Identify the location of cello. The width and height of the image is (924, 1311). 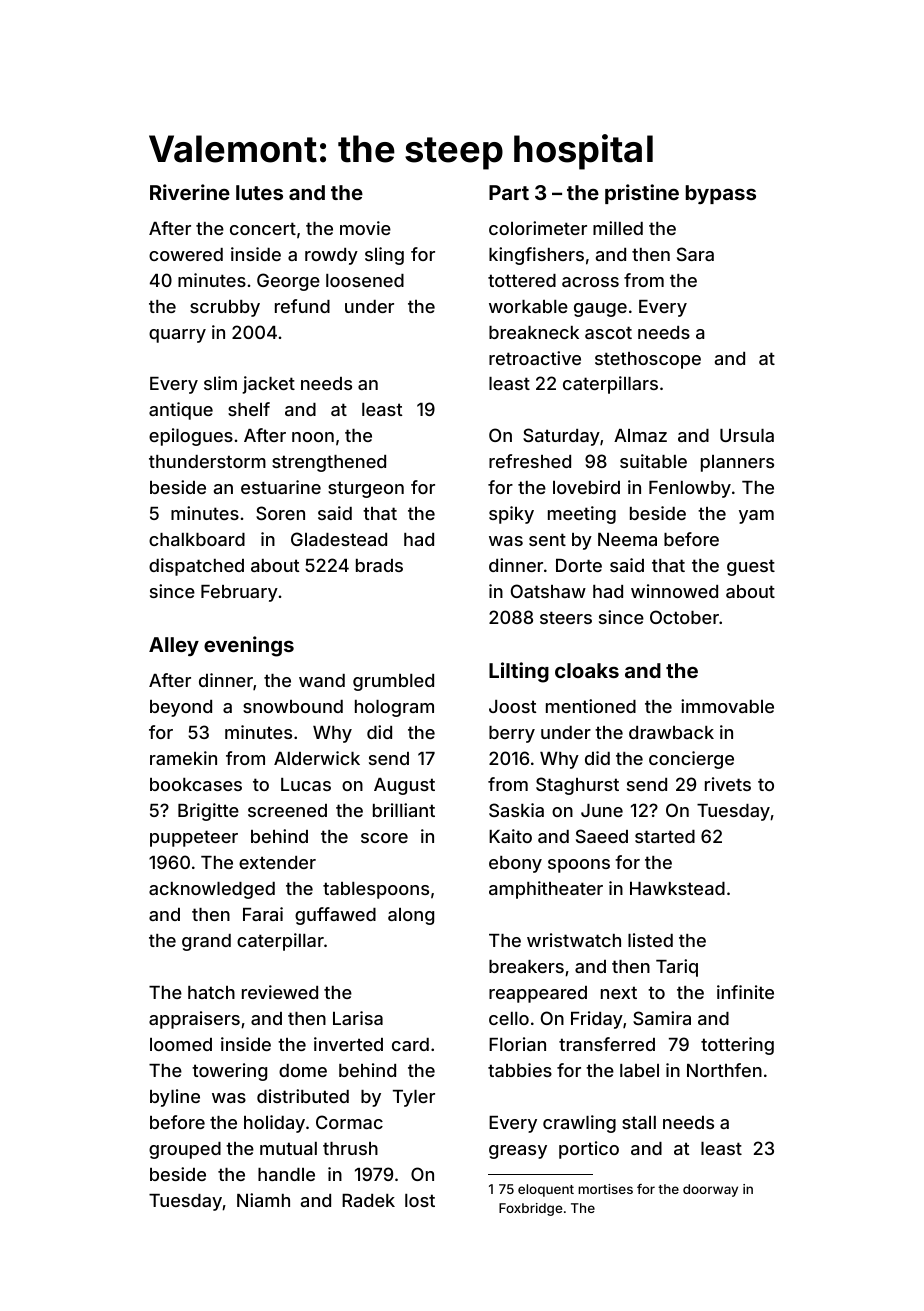
(509, 1018).
